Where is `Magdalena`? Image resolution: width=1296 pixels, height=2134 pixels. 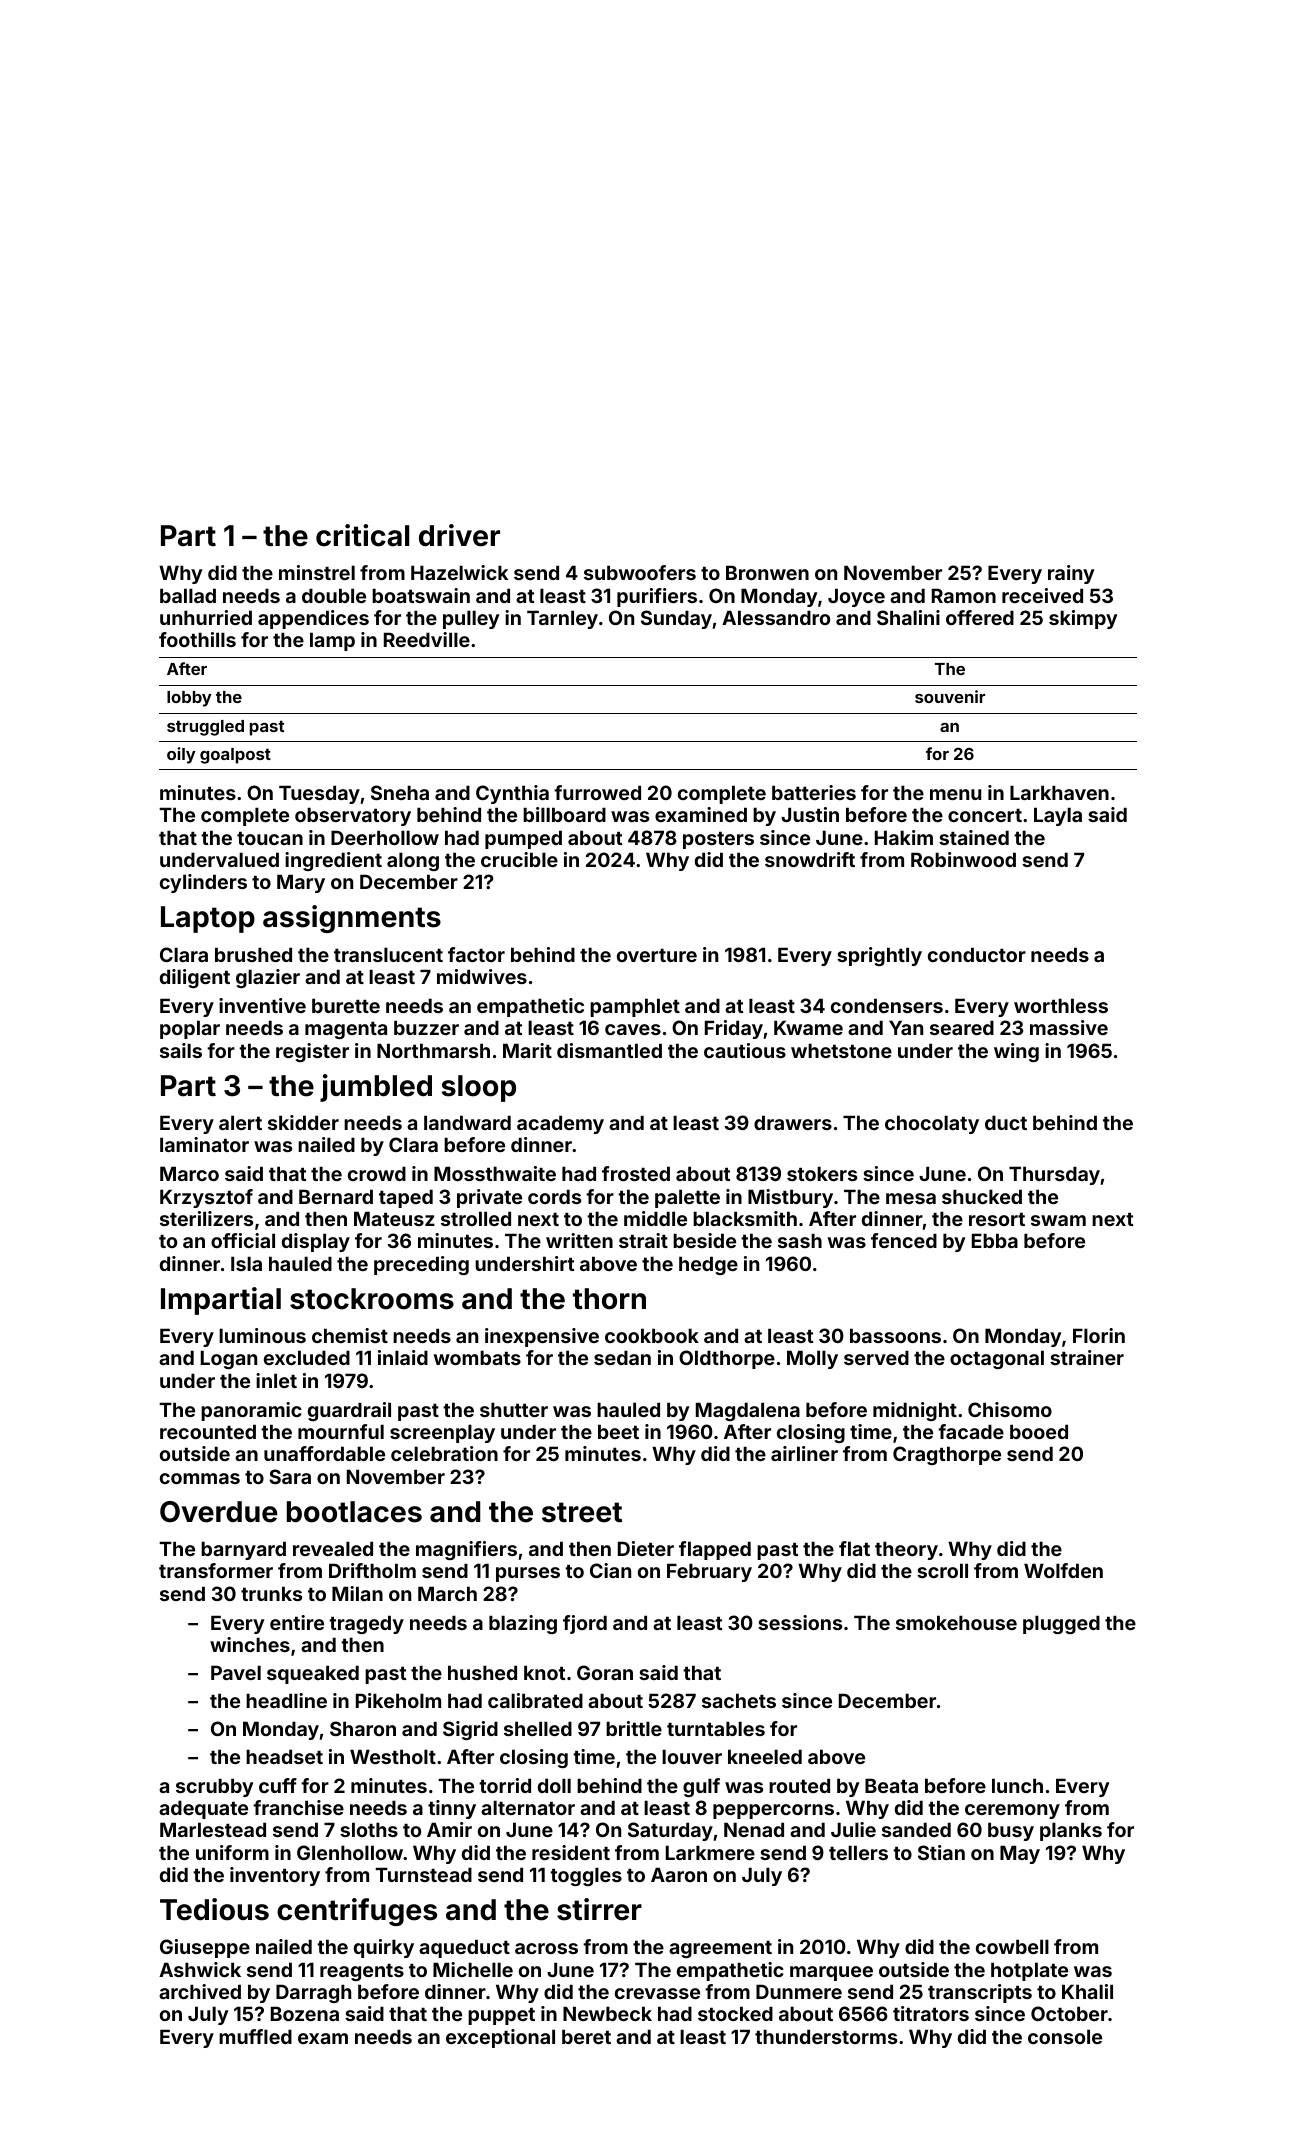 Magdalena is located at coordinates (748, 1411).
